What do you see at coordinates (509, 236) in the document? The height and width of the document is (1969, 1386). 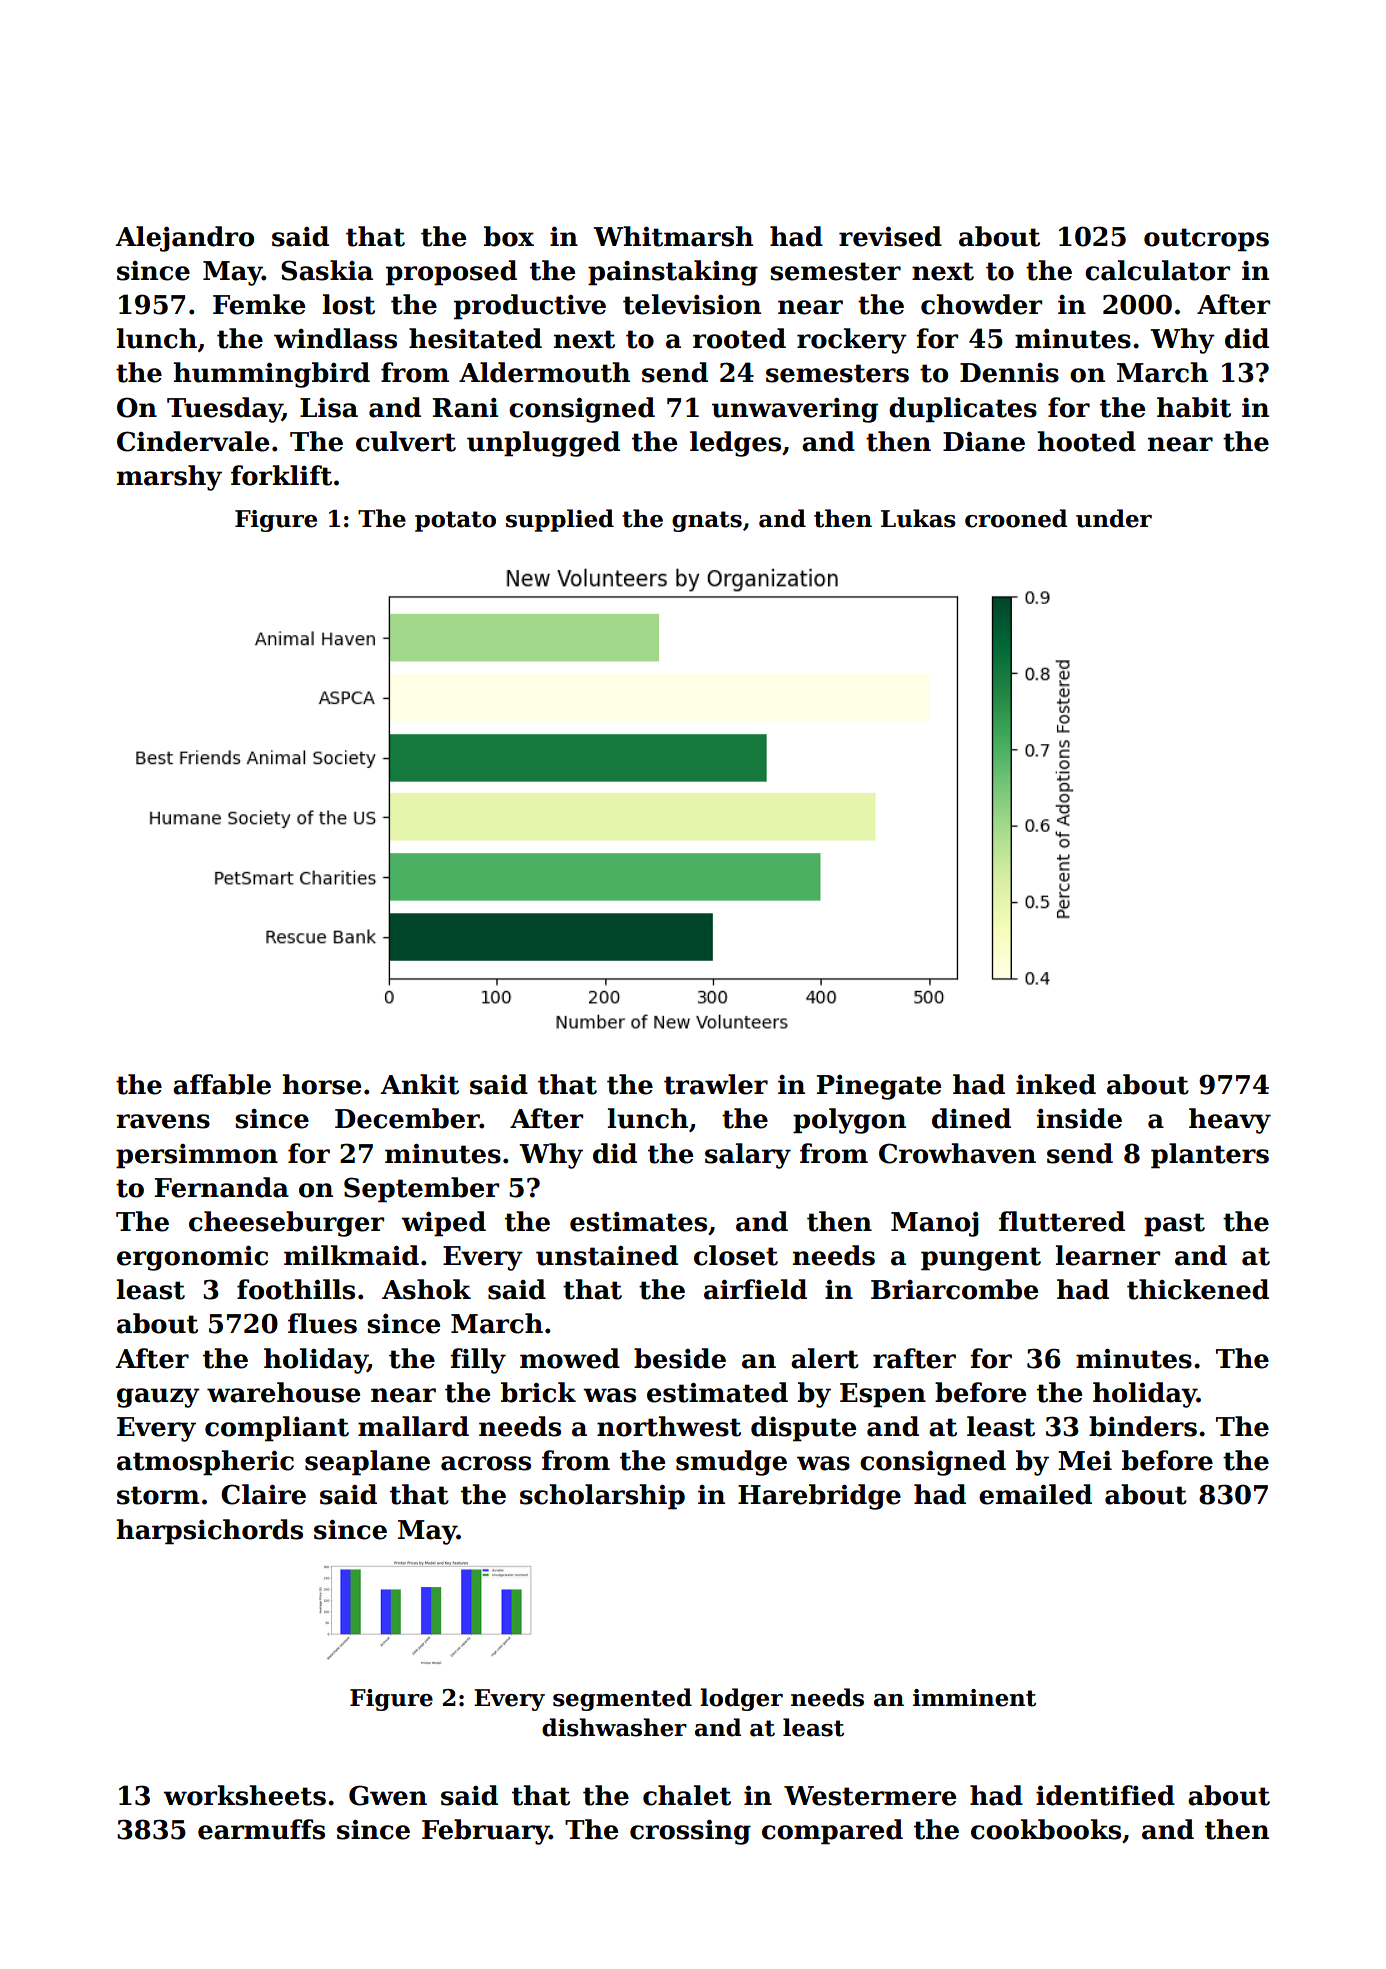 I see `box` at bounding box center [509, 236].
